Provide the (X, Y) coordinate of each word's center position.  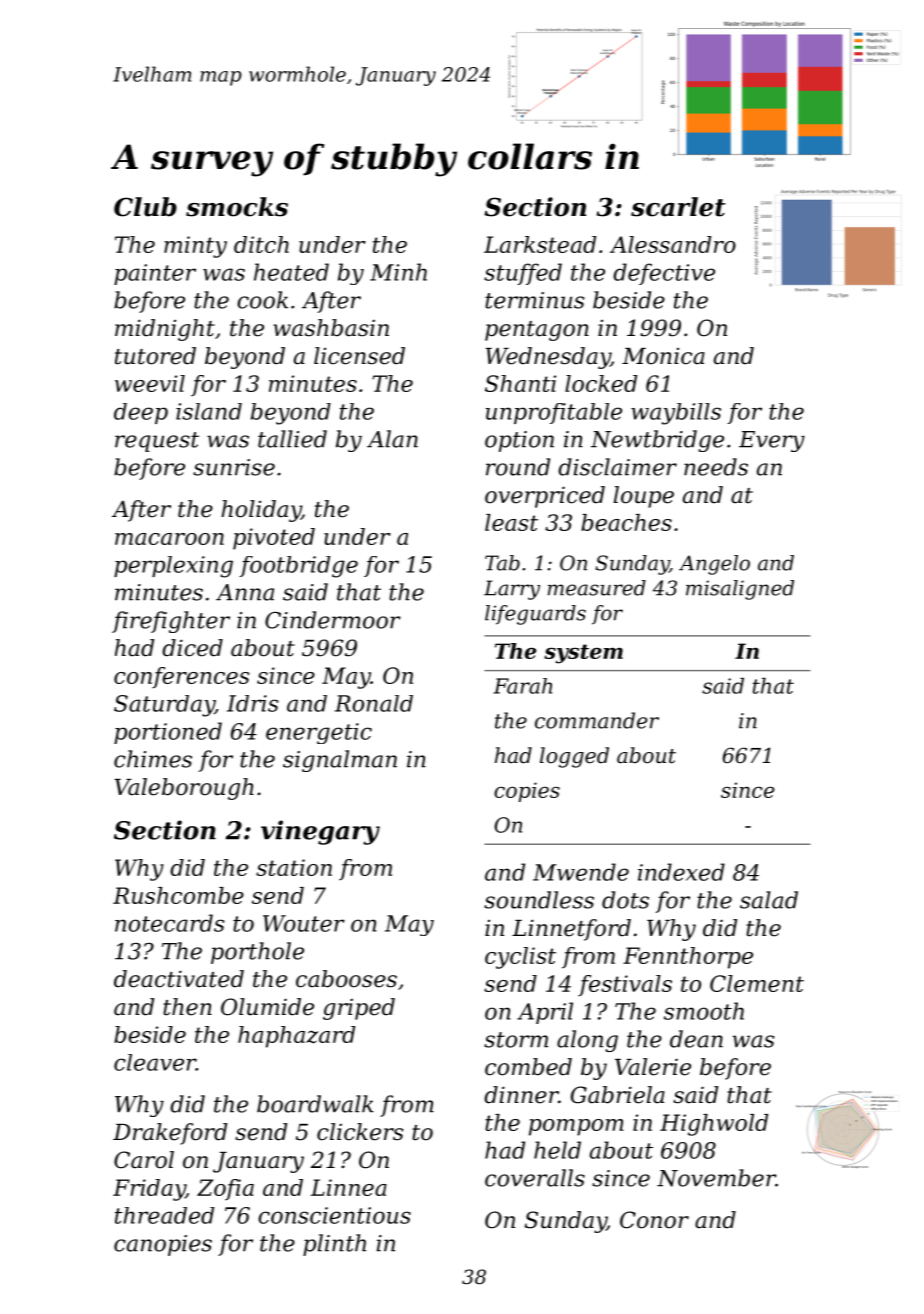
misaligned (740, 590)
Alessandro (673, 244)
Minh (398, 272)
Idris (252, 703)
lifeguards (535, 615)
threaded (164, 1215)
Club (145, 207)
